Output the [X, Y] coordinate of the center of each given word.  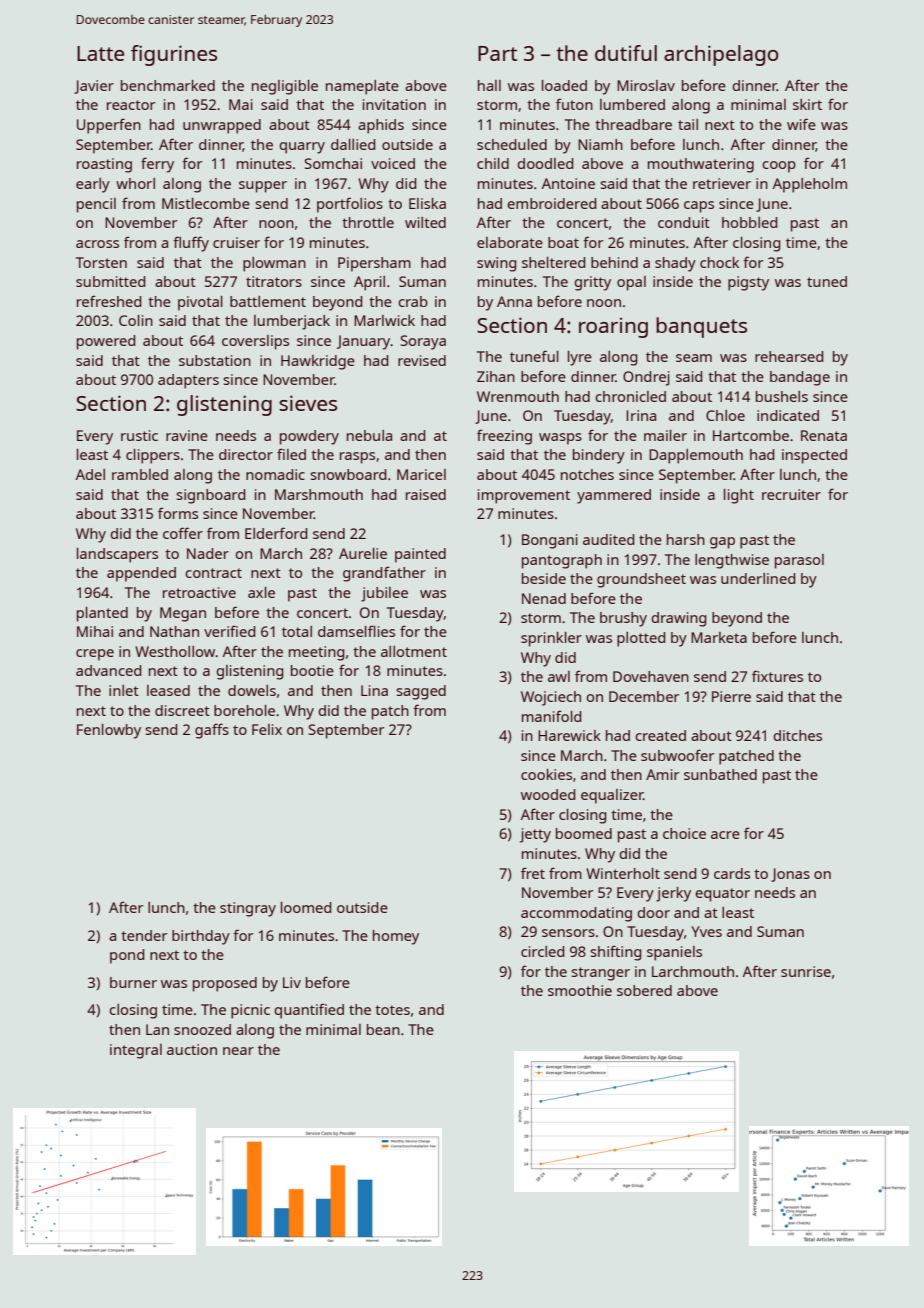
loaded [564, 85]
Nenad [544, 598]
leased [168, 690]
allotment [414, 651]
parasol [799, 561]
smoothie [580, 990]
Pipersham [374, 264]
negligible [285, 87]
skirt [807, 104]
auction [192, 1049]
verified [229, 631]
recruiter [791, 494]
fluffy [191, 244]
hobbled [749, 222]
